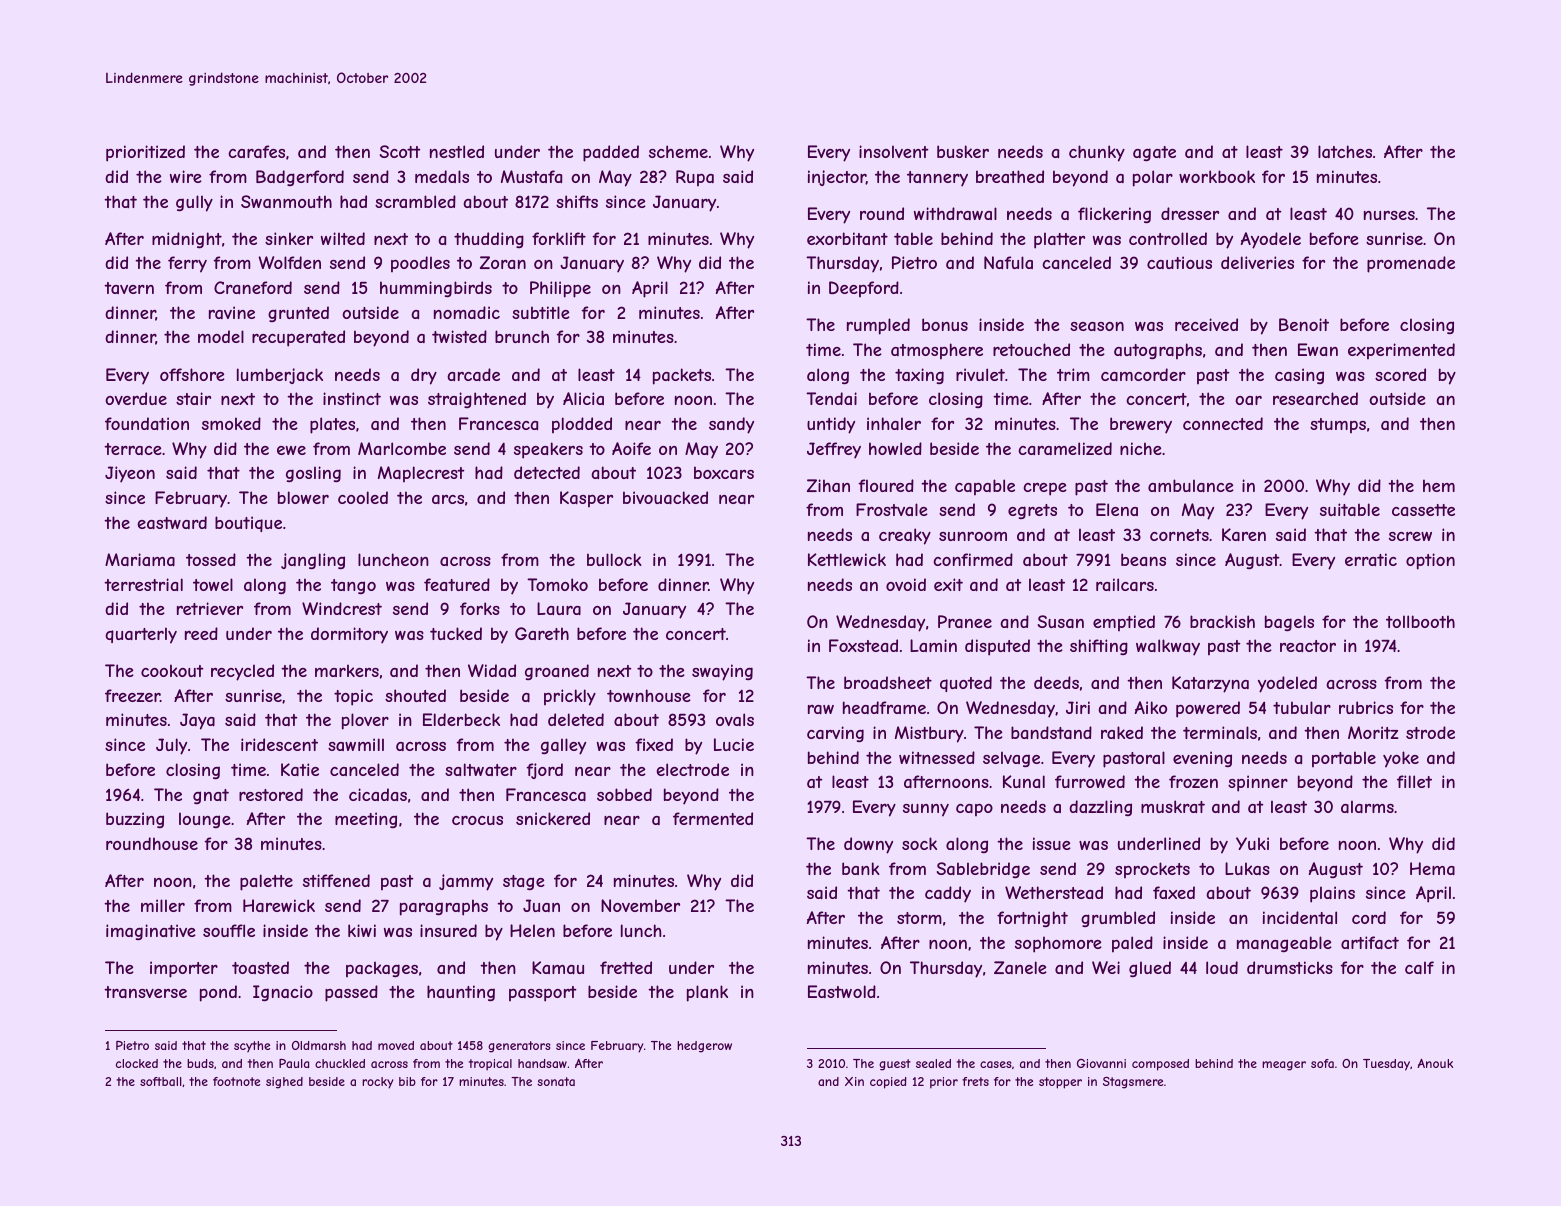 The image size is (1561, 1206). What do you see at coordinates (1193, 781) in the image?
I see `frozen` at bounding box center [1193, 781].
